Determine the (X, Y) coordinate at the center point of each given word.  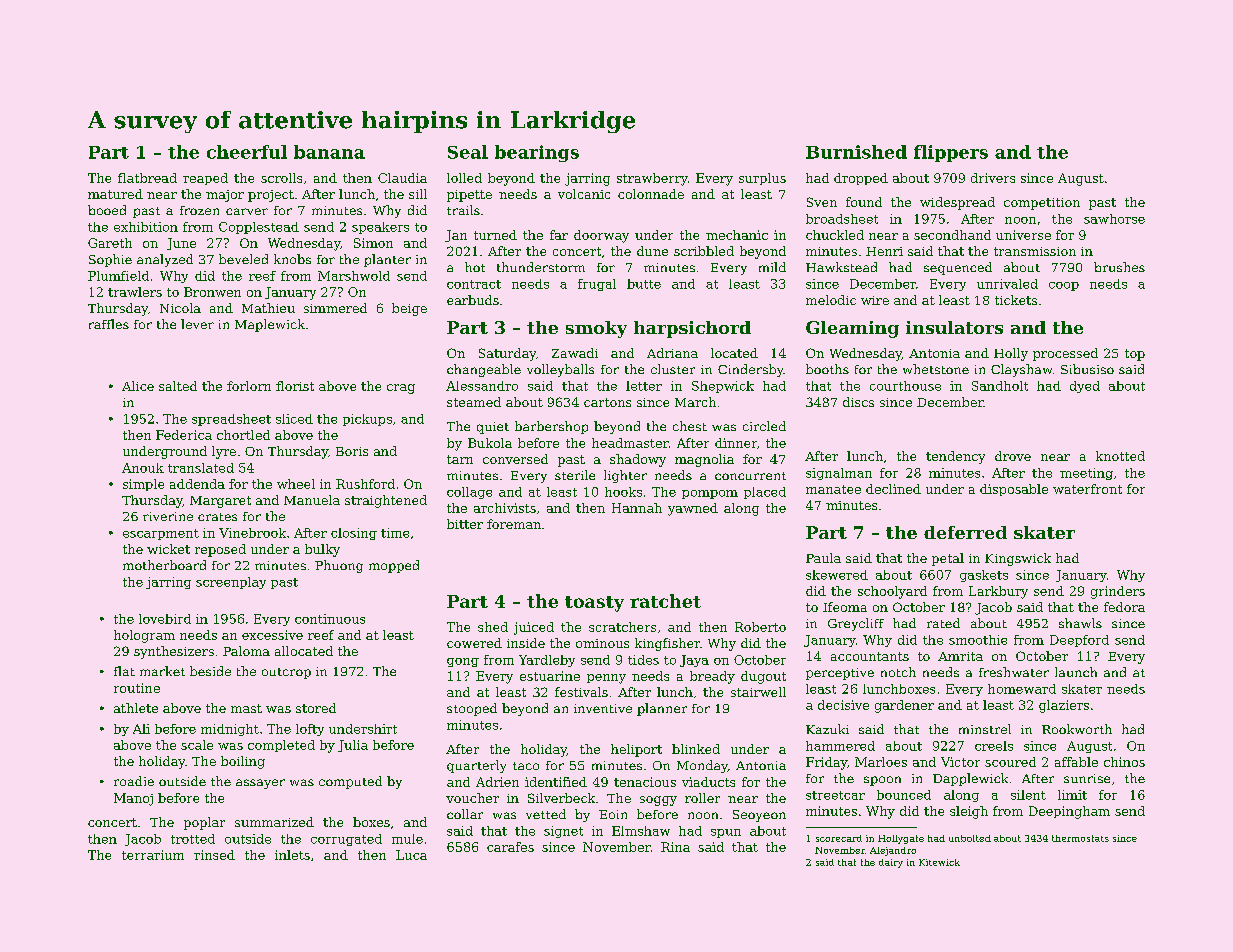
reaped (205, 179)
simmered (335, 308)
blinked (696, 749)
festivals (581, 692)
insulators (954, 327)
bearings (537, 153)
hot (475, 267)
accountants (870, 656)
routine (137, 688)
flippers (951, 153)
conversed (515, 459)
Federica (184, 435)
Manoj (133, 799)
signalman (839, 474)
